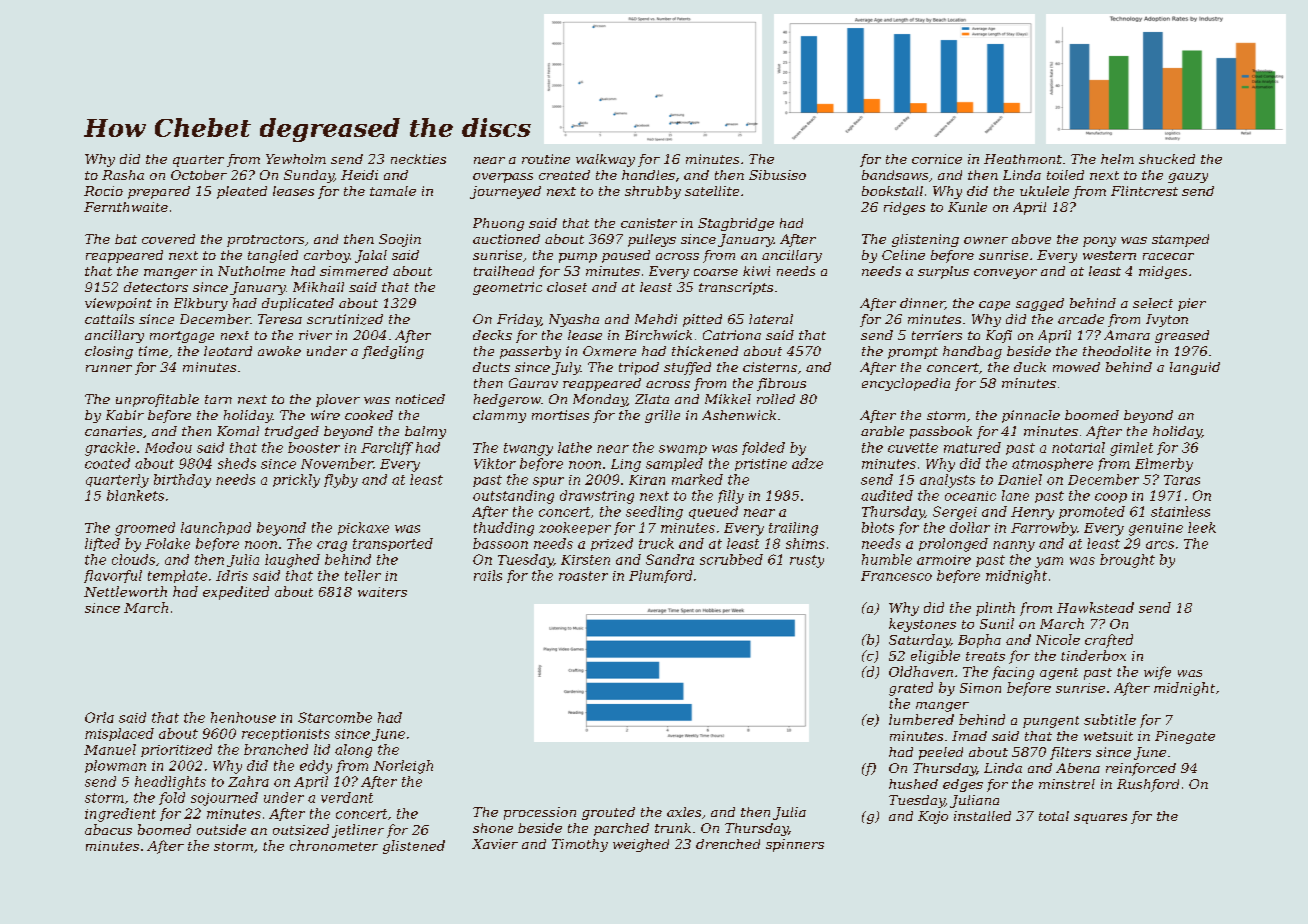 This page has width=1308, height=924. Describe the element at coordinates (575, 447) in the page. I see `lathe` at that location.
